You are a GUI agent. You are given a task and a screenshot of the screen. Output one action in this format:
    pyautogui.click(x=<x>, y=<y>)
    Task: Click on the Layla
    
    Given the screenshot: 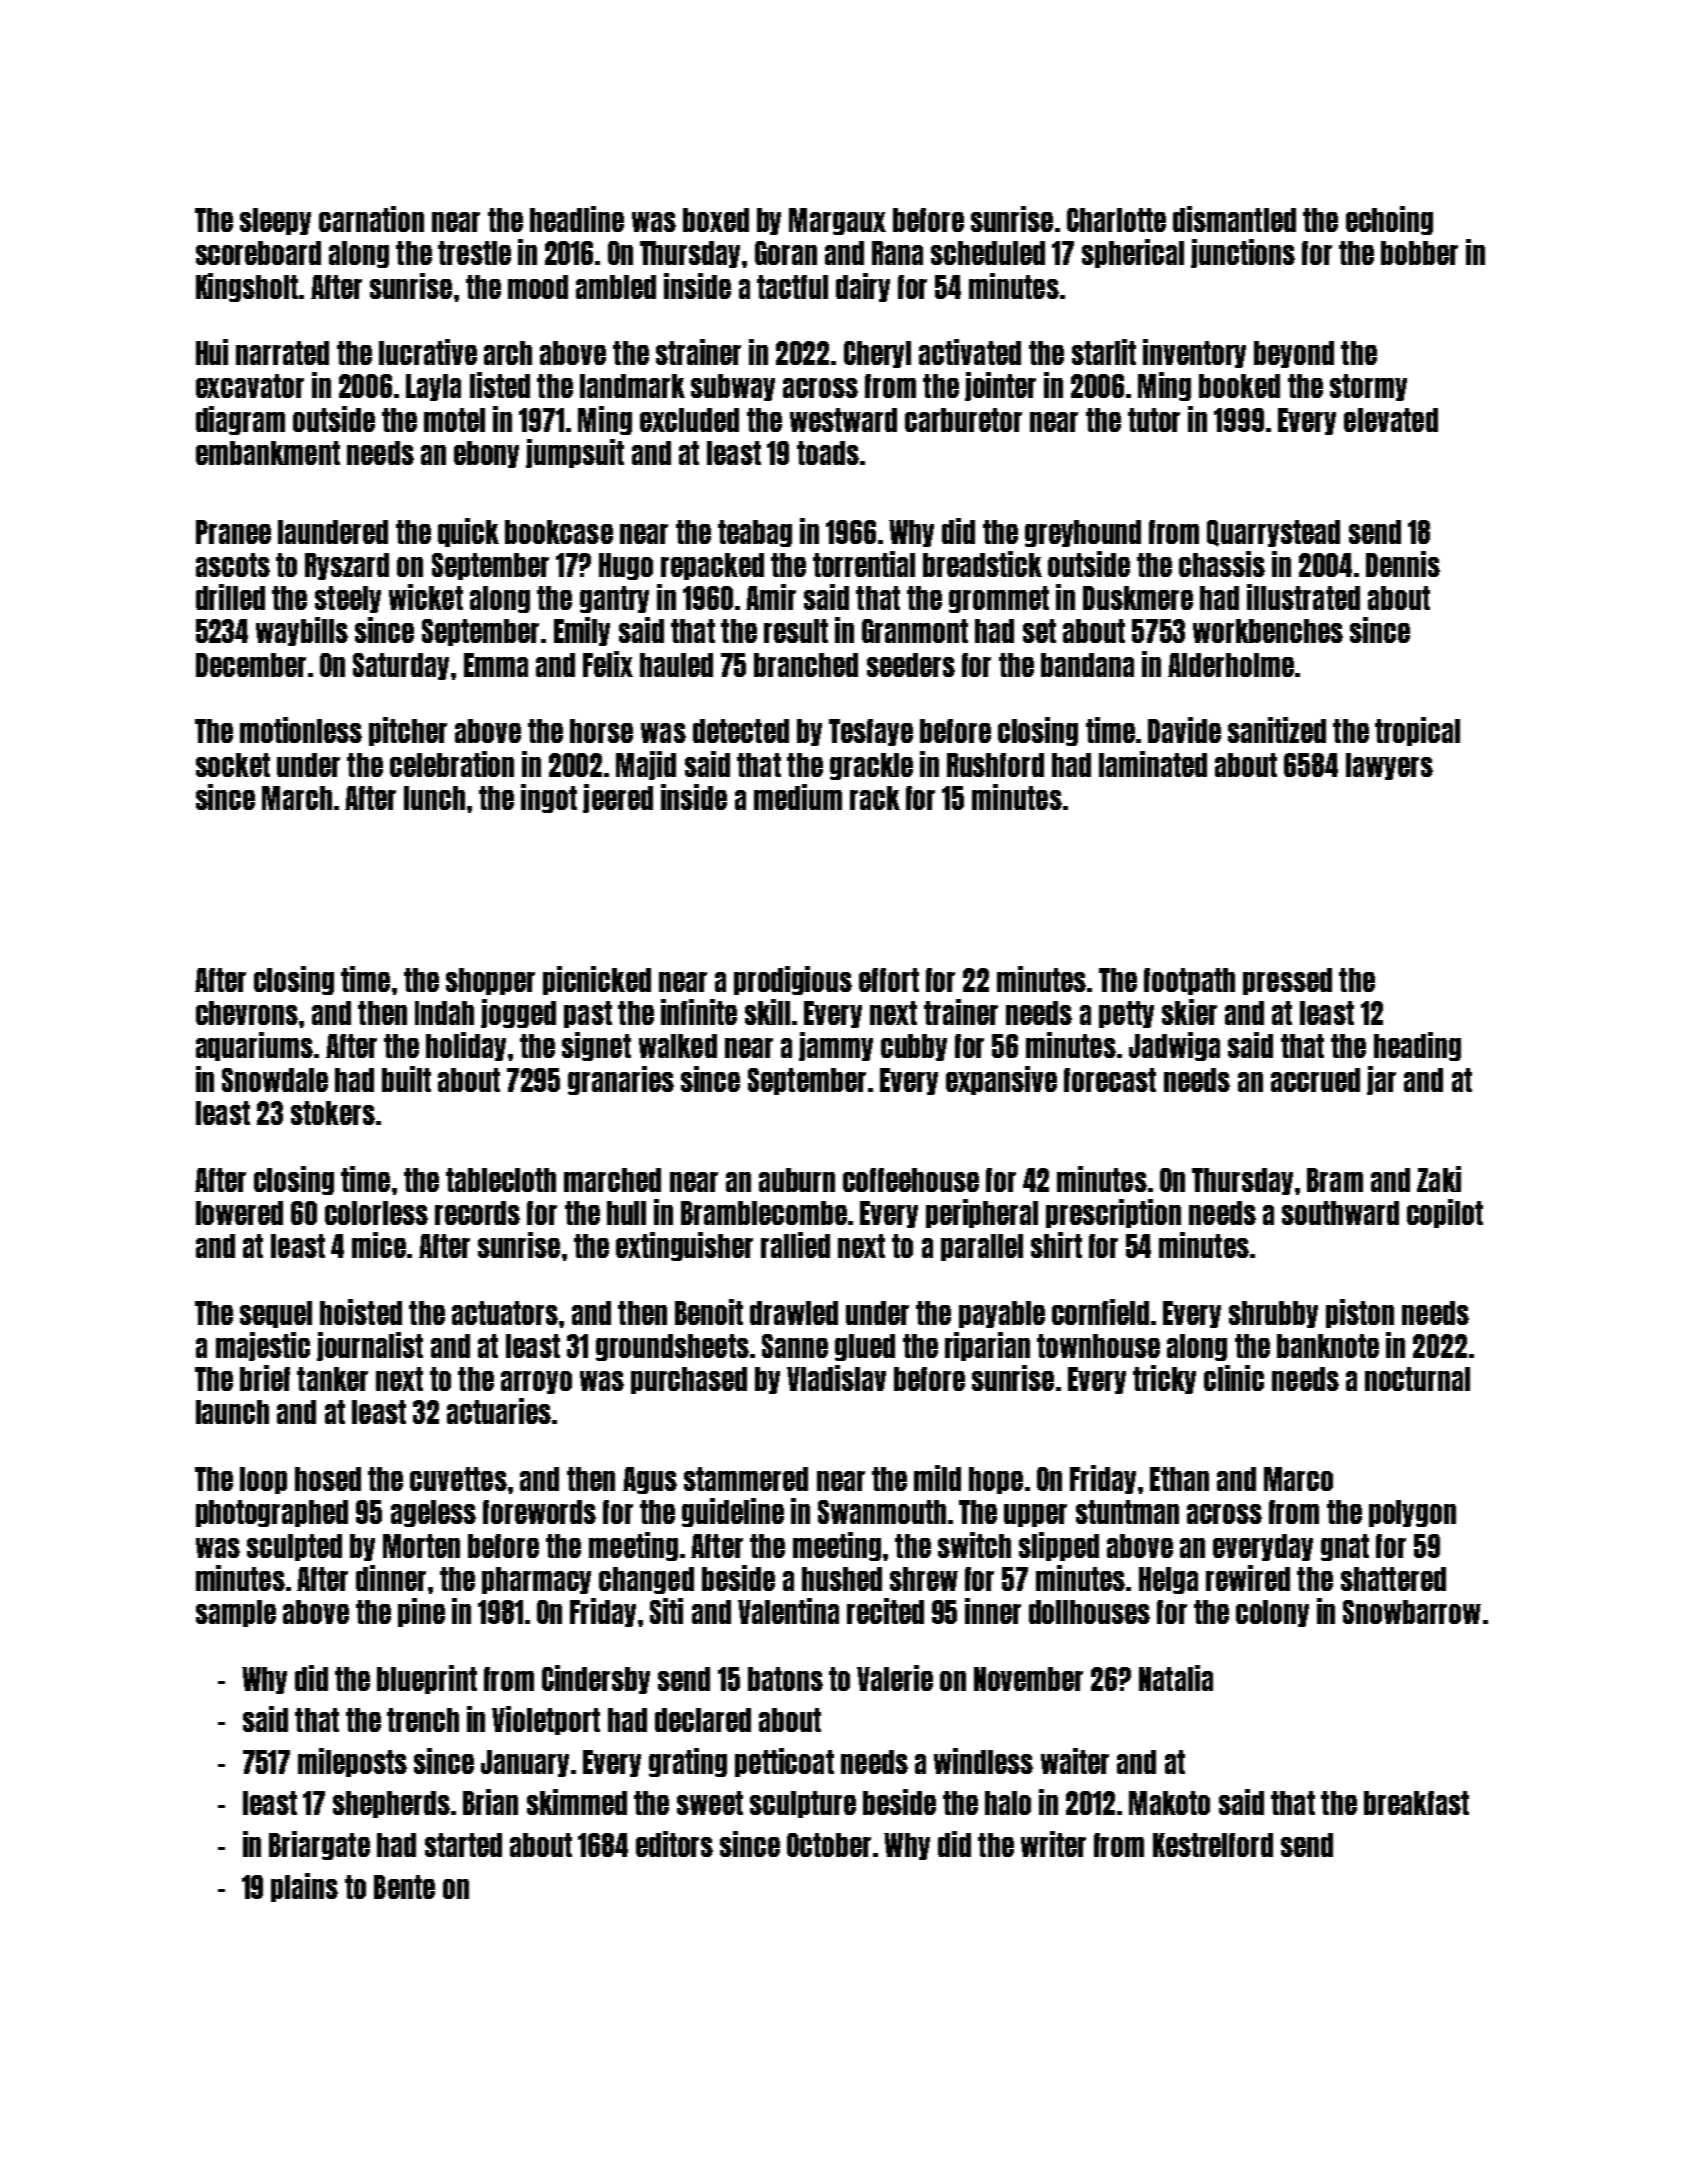 What is the action you would take?
    pyautogui.click(x=433, y=387)
